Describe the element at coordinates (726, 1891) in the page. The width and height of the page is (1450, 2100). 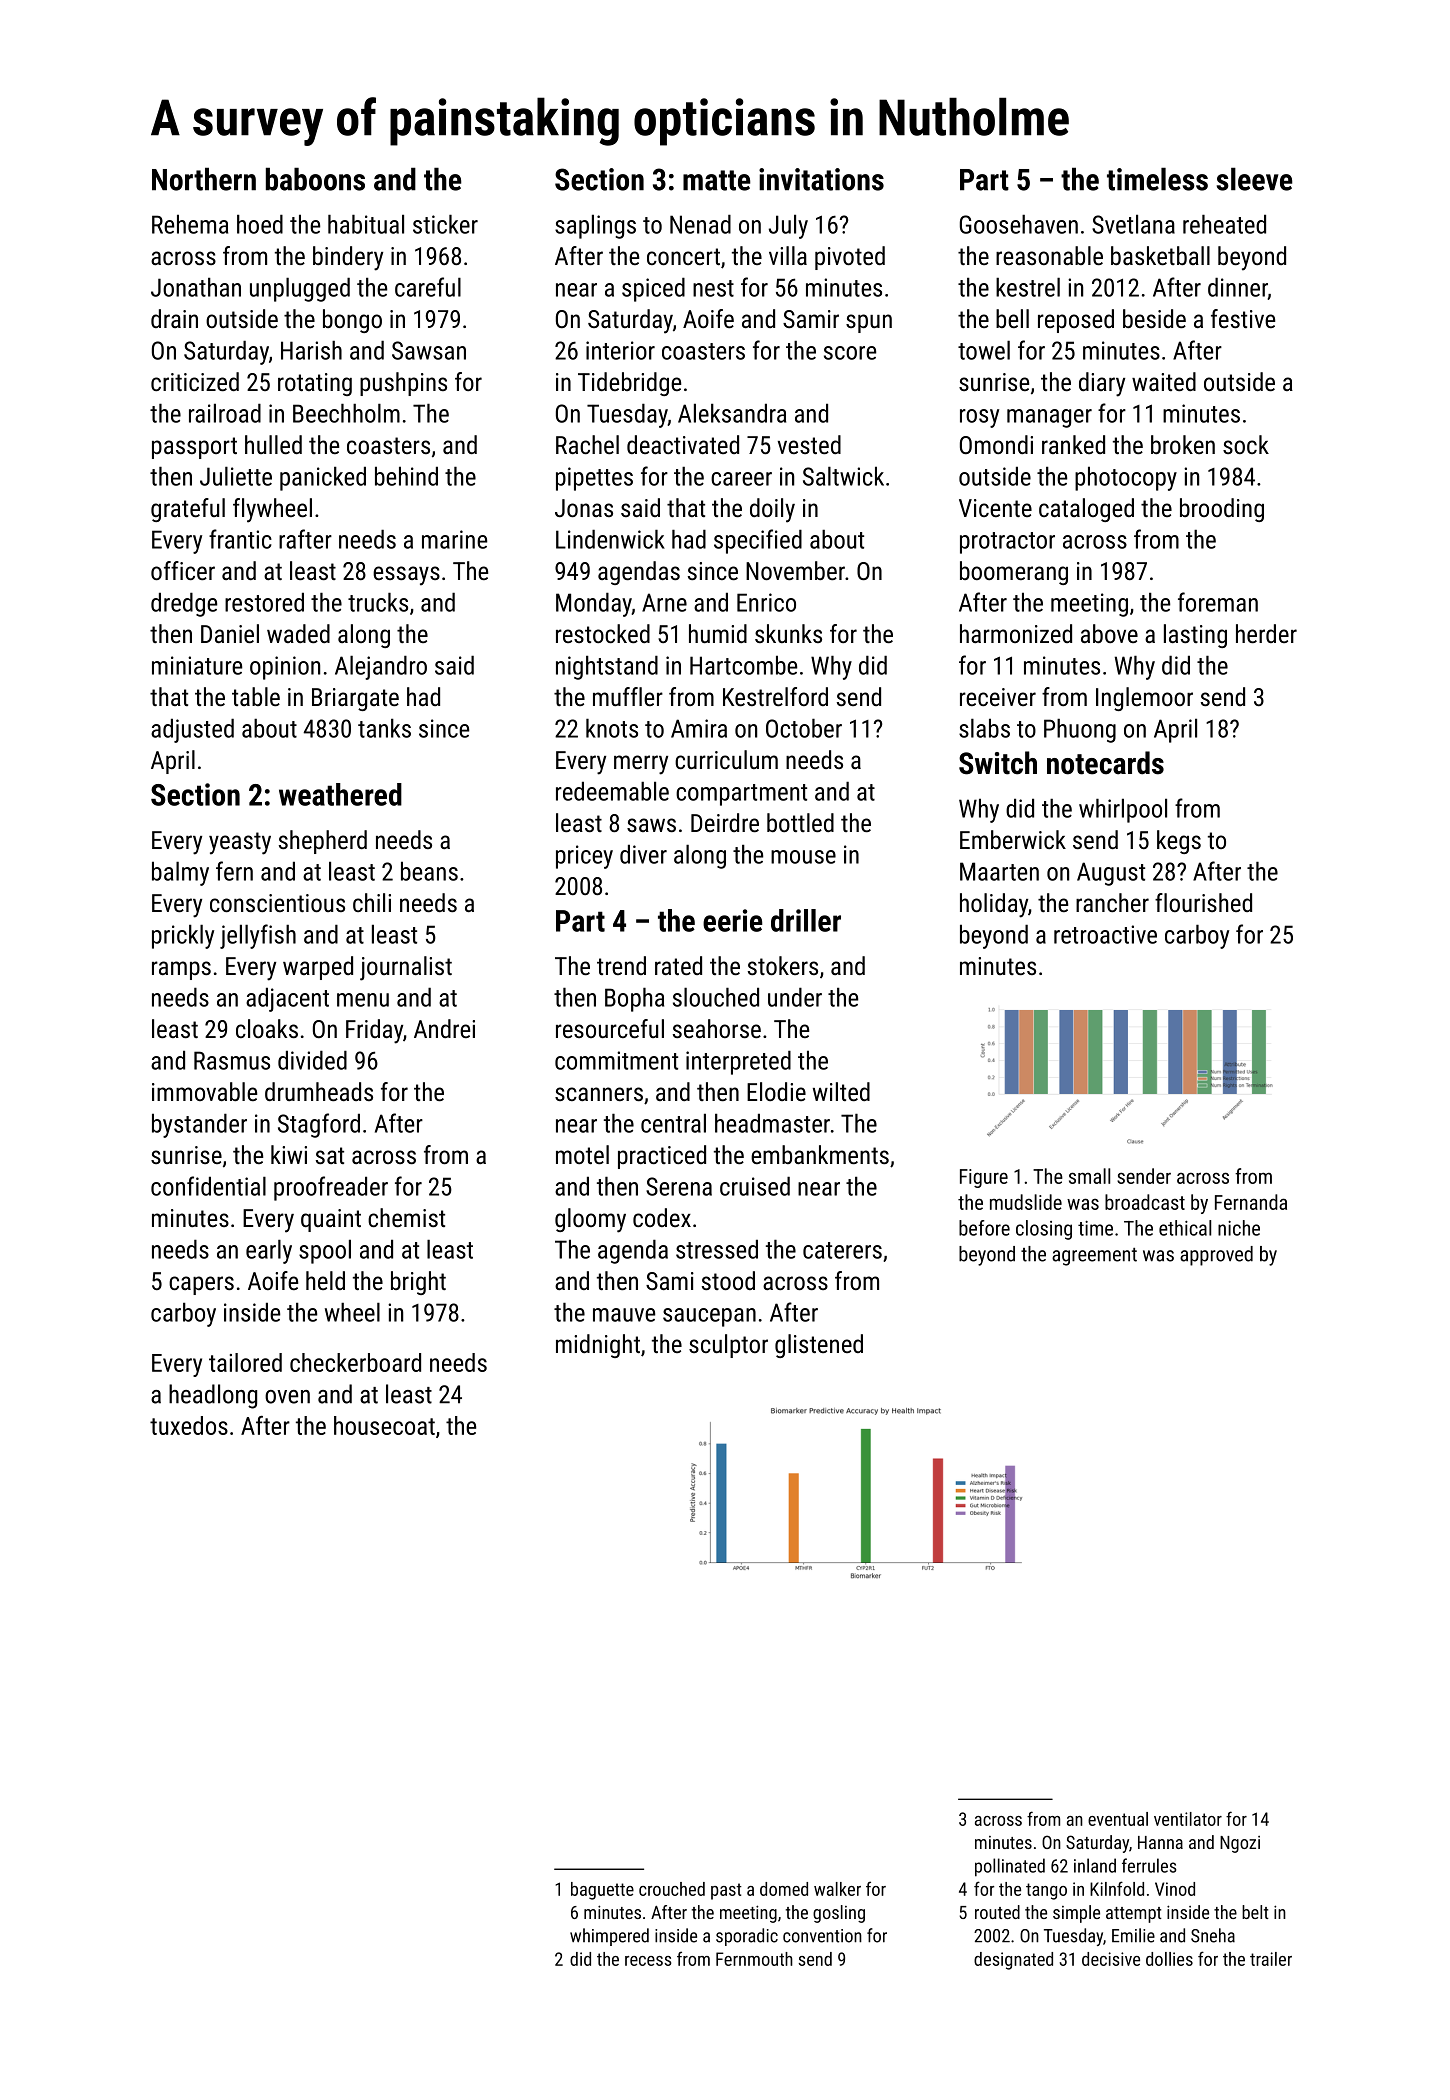
I see `past` at that location.
